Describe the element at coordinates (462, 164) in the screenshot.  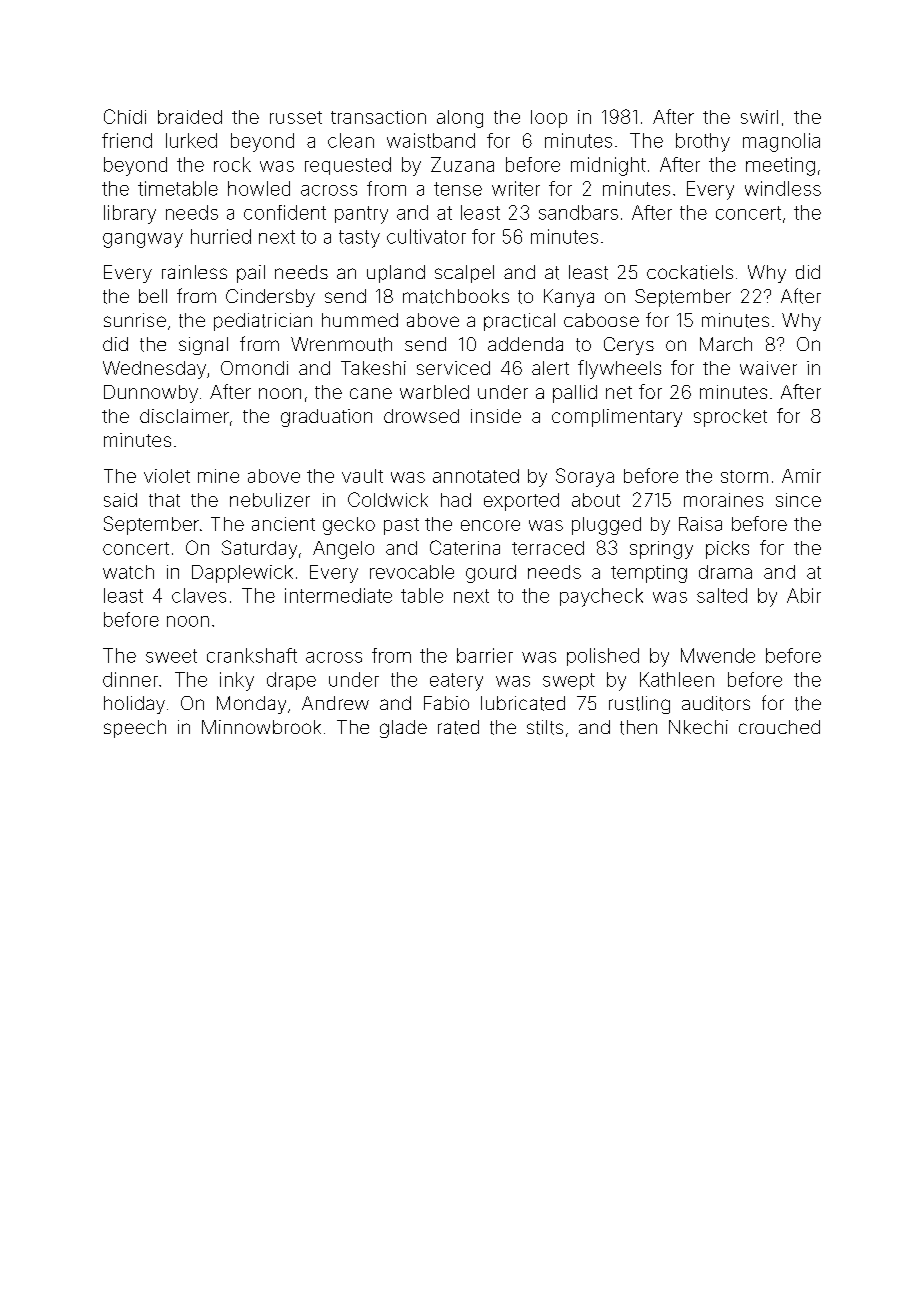
I see `Zuzana` at that location.
